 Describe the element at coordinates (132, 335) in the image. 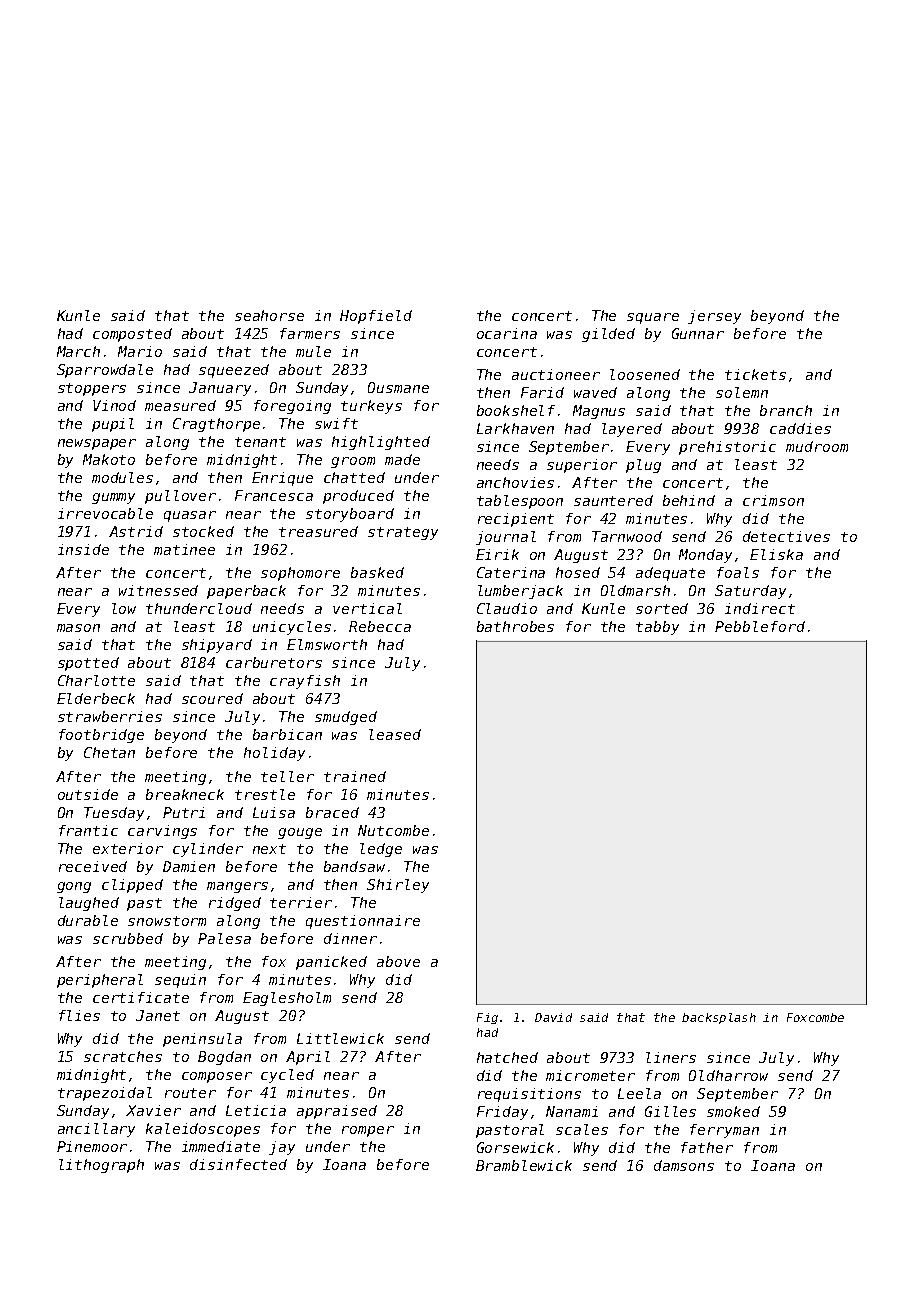

I see `composted` at that location.
